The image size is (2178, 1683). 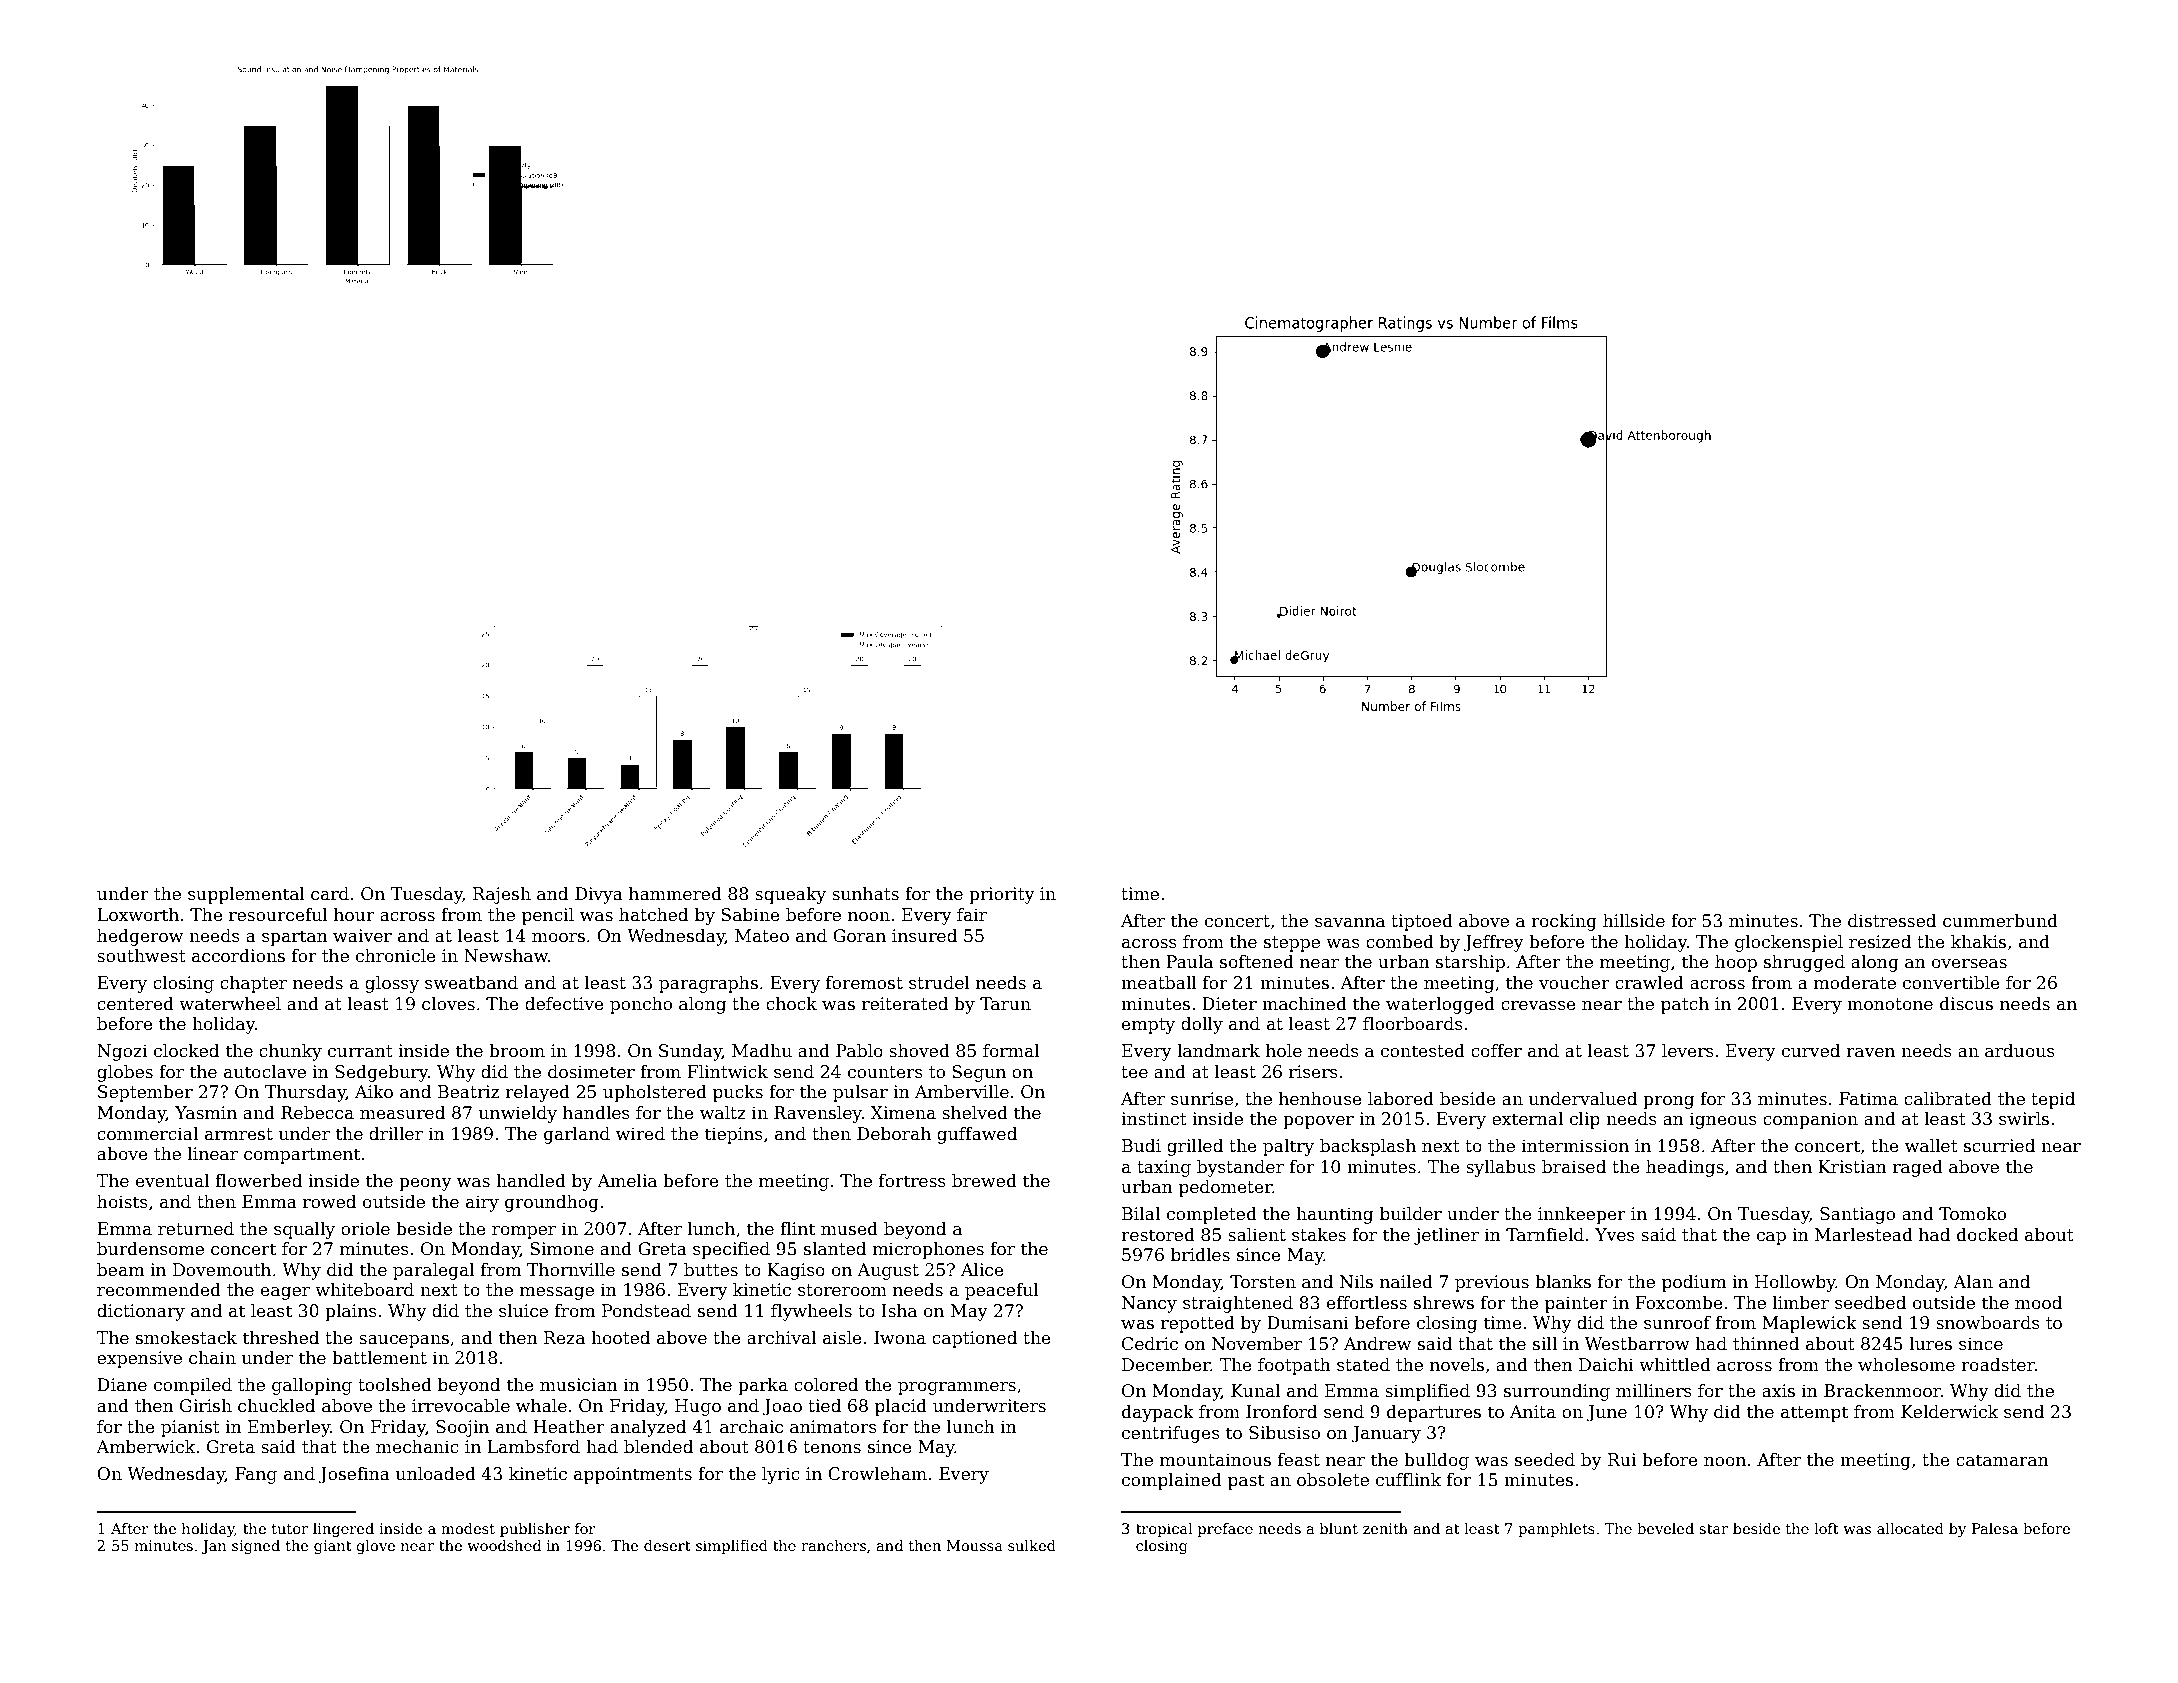 I want to click on handled, so click(x=531, y=1181).
